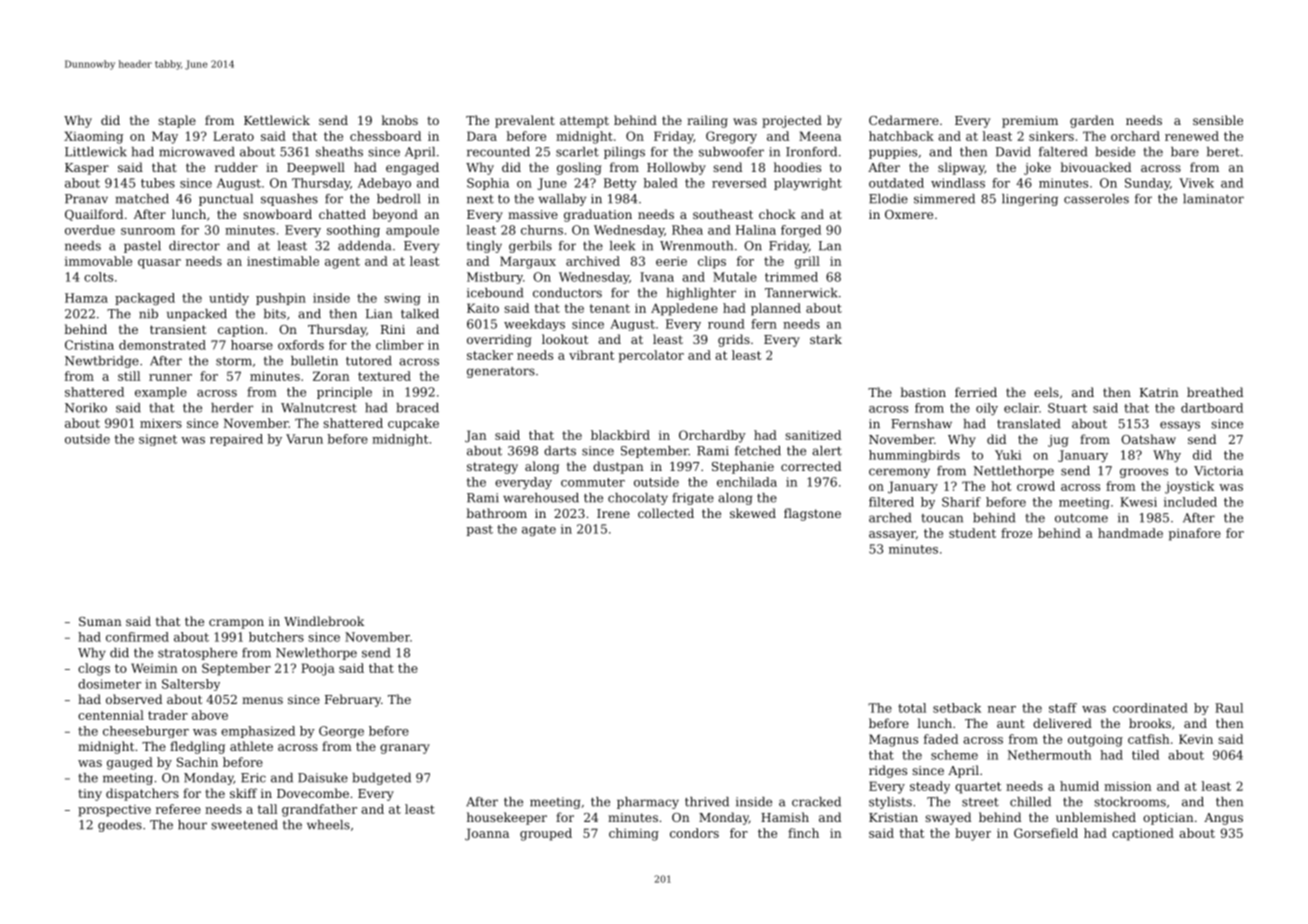 The image size is (1308, 924). I want to click on trimmed, so click(791, 277).
